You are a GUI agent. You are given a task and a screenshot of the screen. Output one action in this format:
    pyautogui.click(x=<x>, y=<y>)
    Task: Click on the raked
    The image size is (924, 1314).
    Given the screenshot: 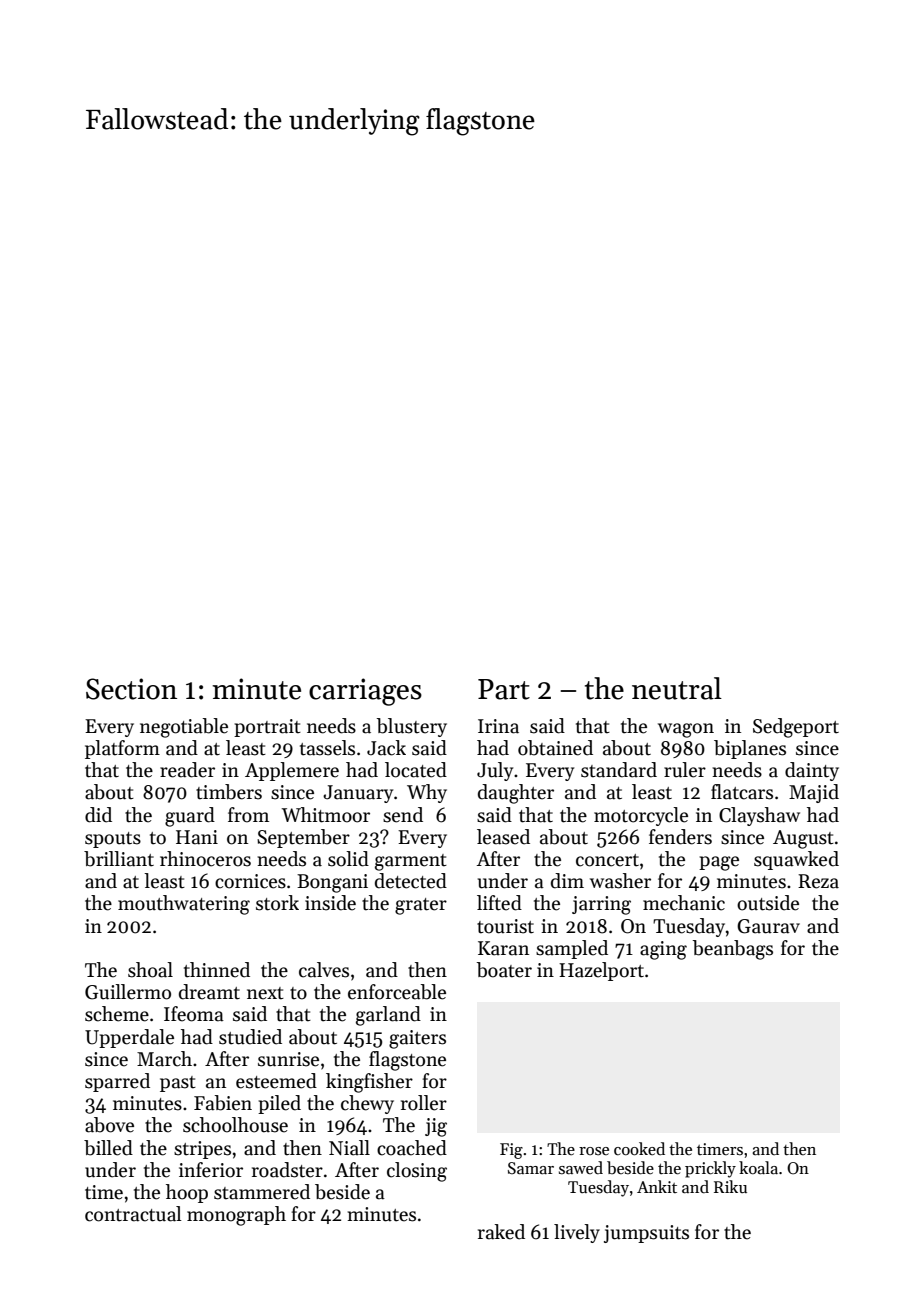 What is the action you would take?
    pyautogui.click(x=501, y=1232)
